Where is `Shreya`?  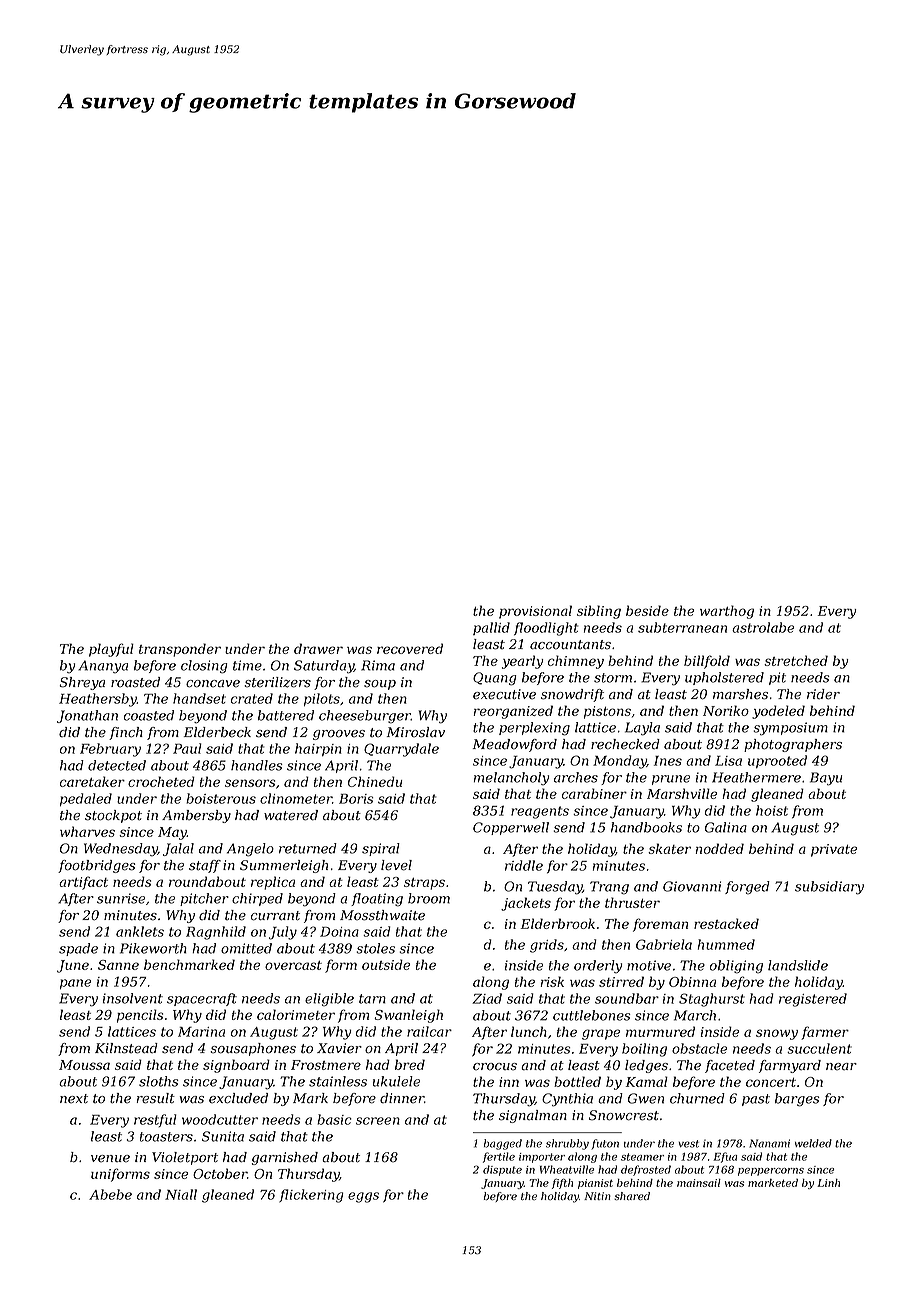 Shreya is located at coordinates (82, 683).
